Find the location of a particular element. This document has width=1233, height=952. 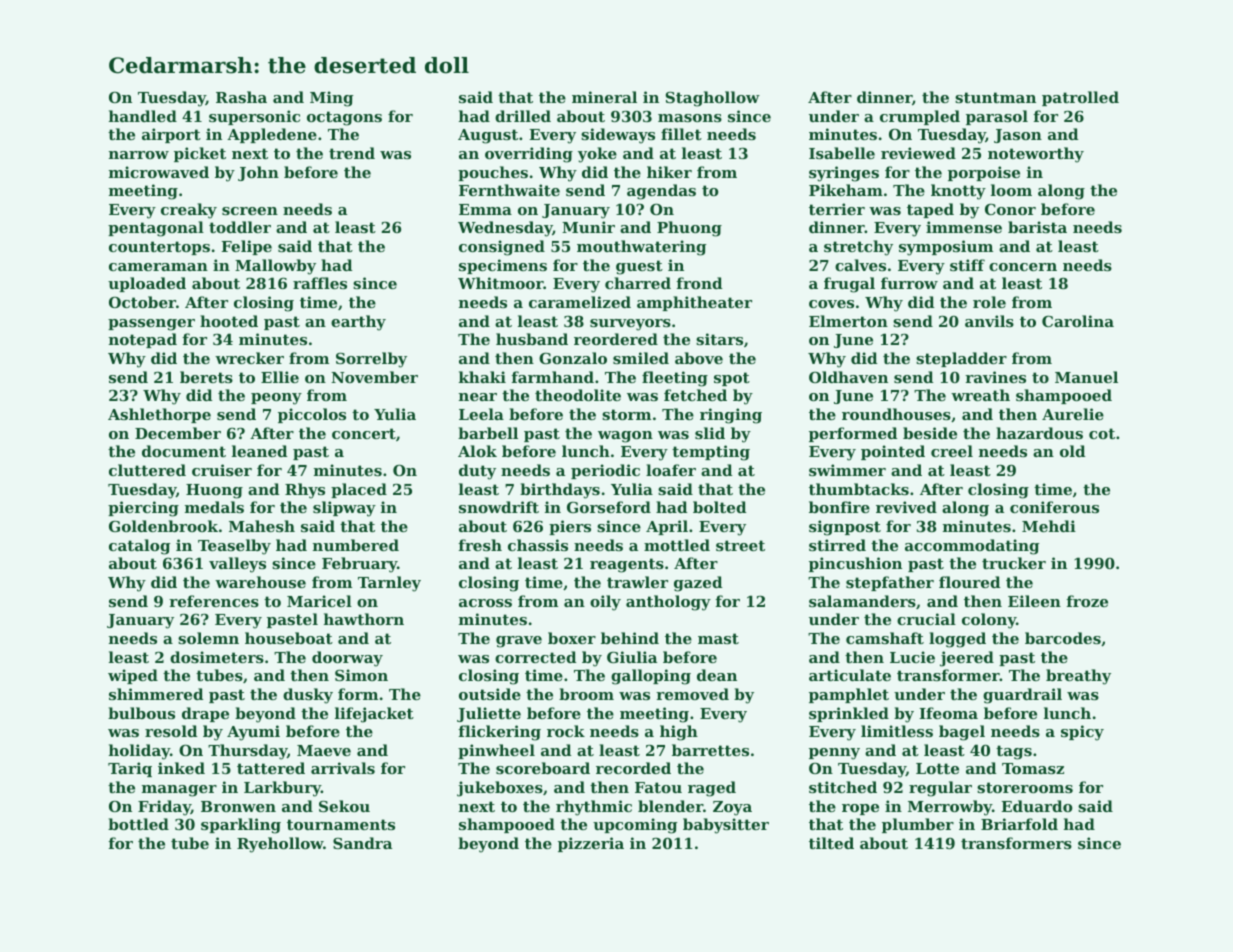

caramelized is located at coordinates (580, 302).
